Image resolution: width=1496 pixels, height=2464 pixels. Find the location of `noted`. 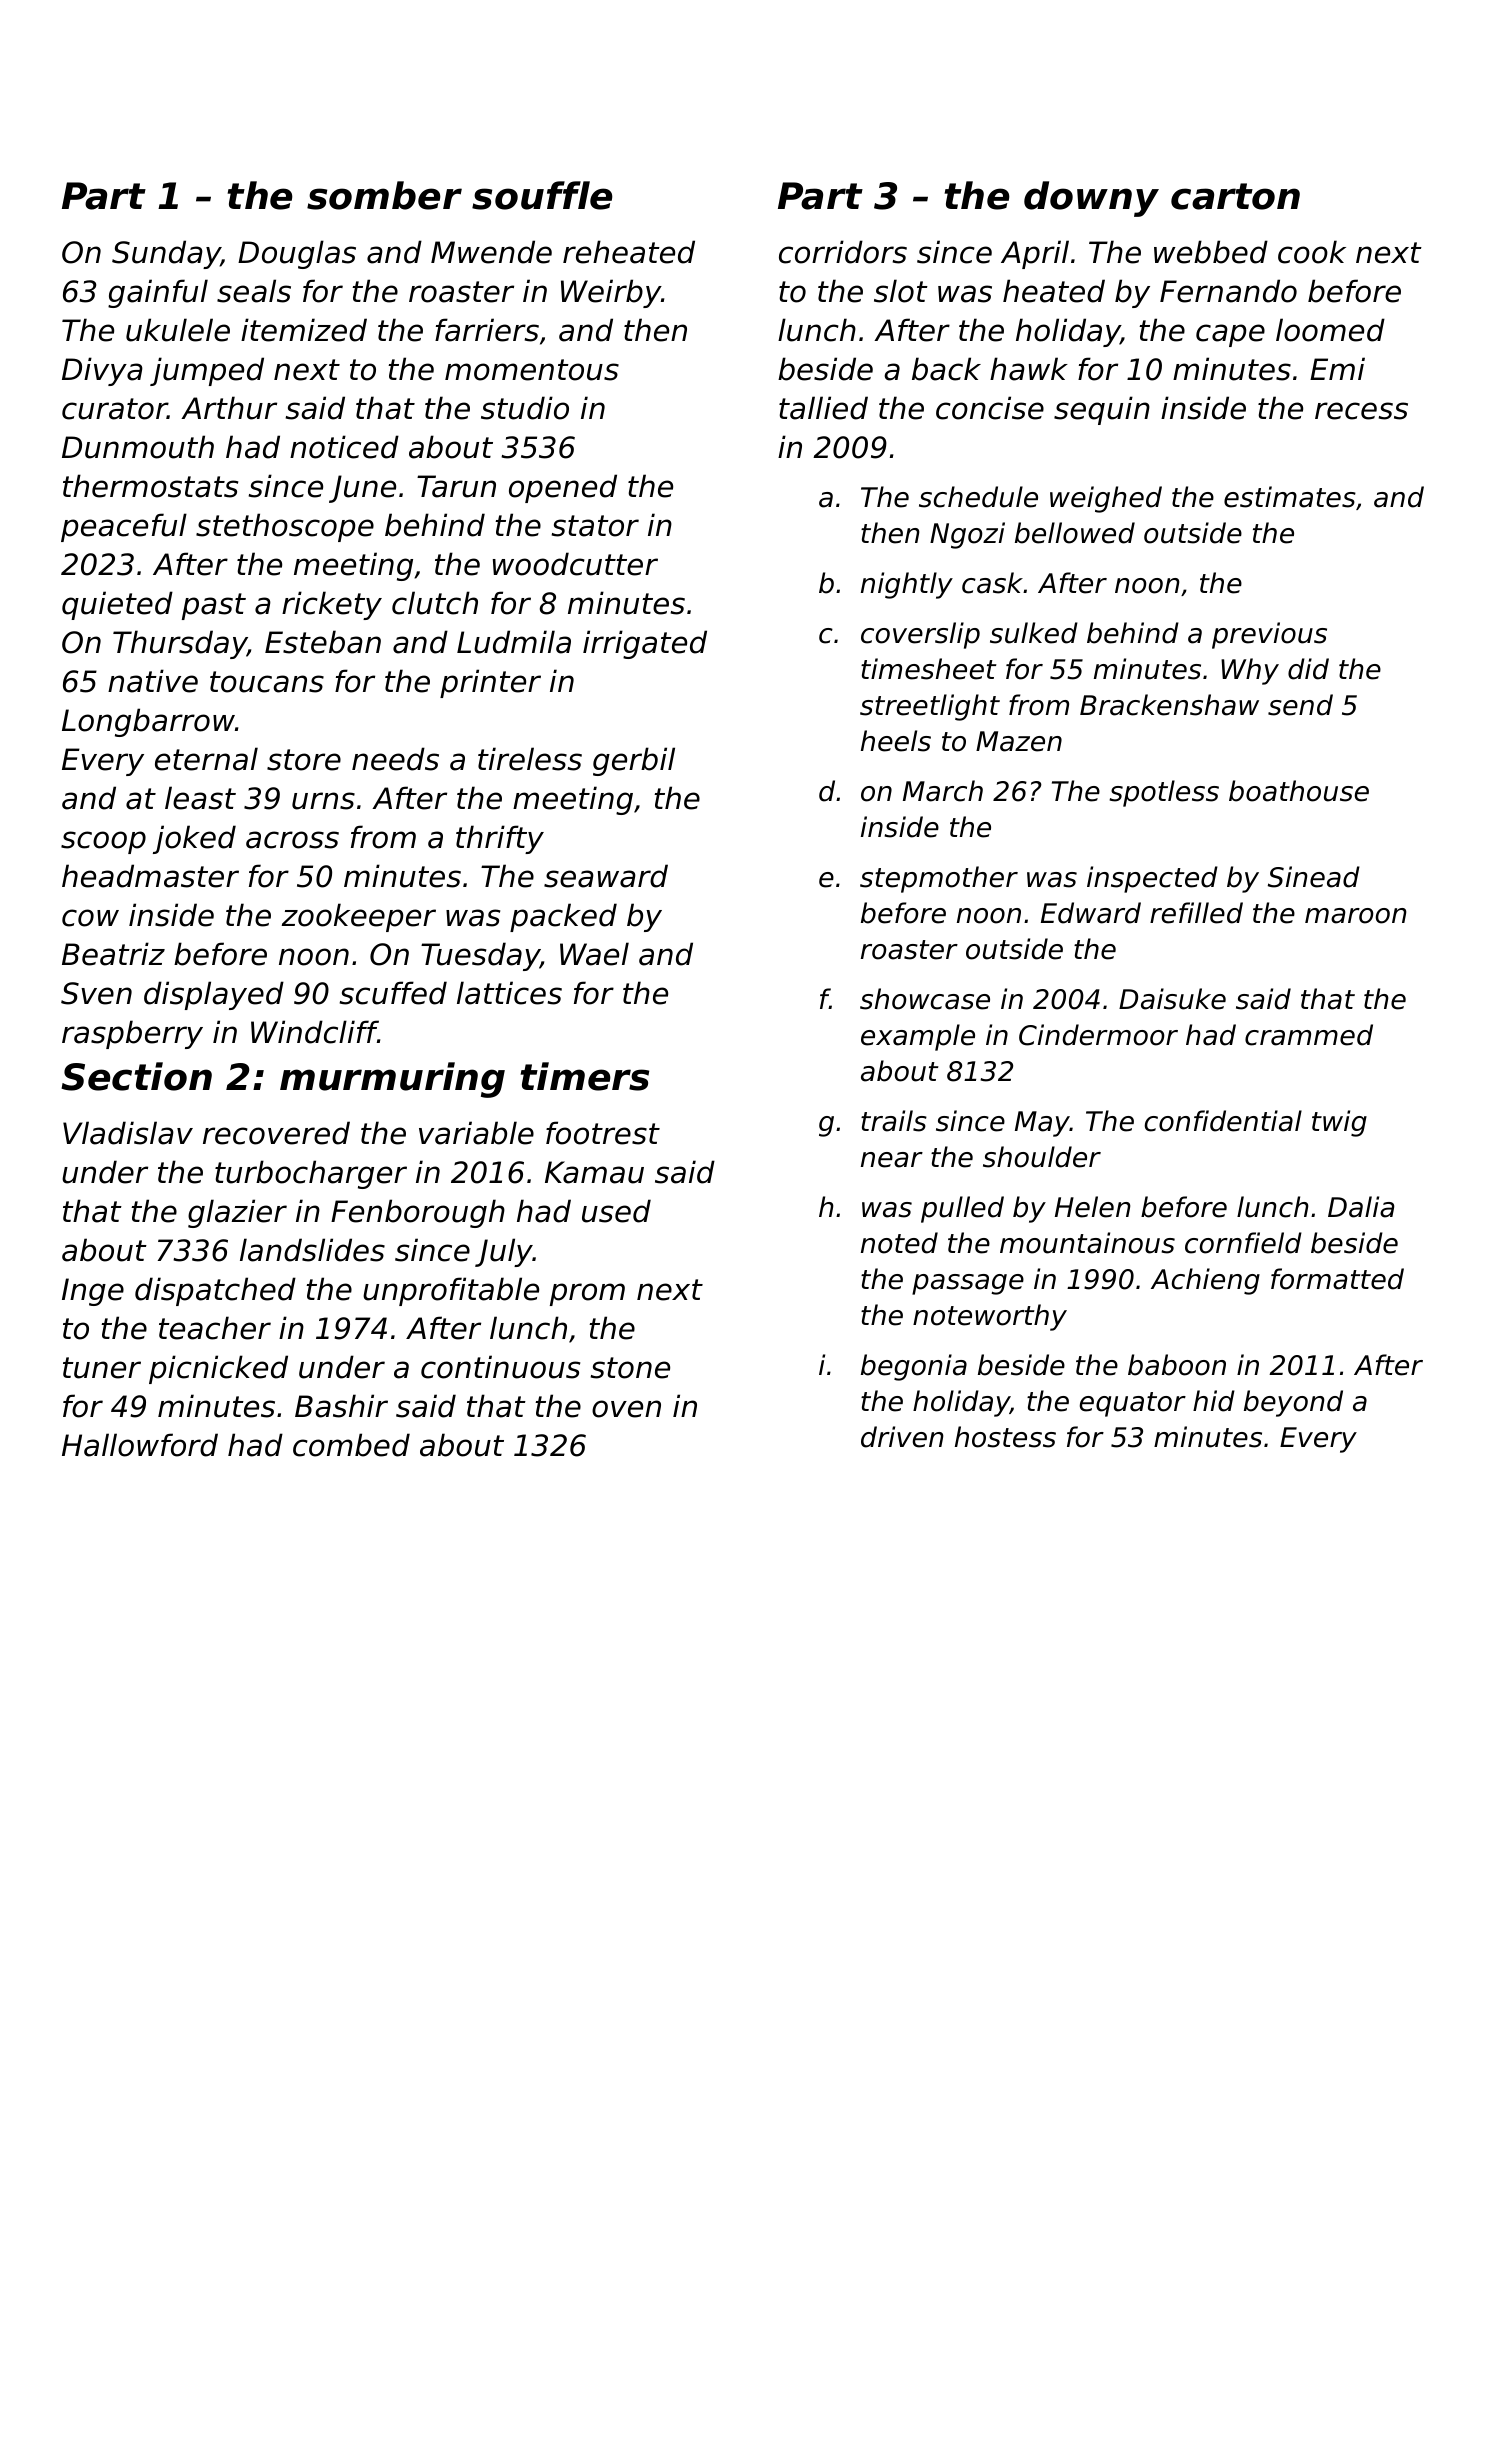

noted is located at coordinates (899, 1243).
